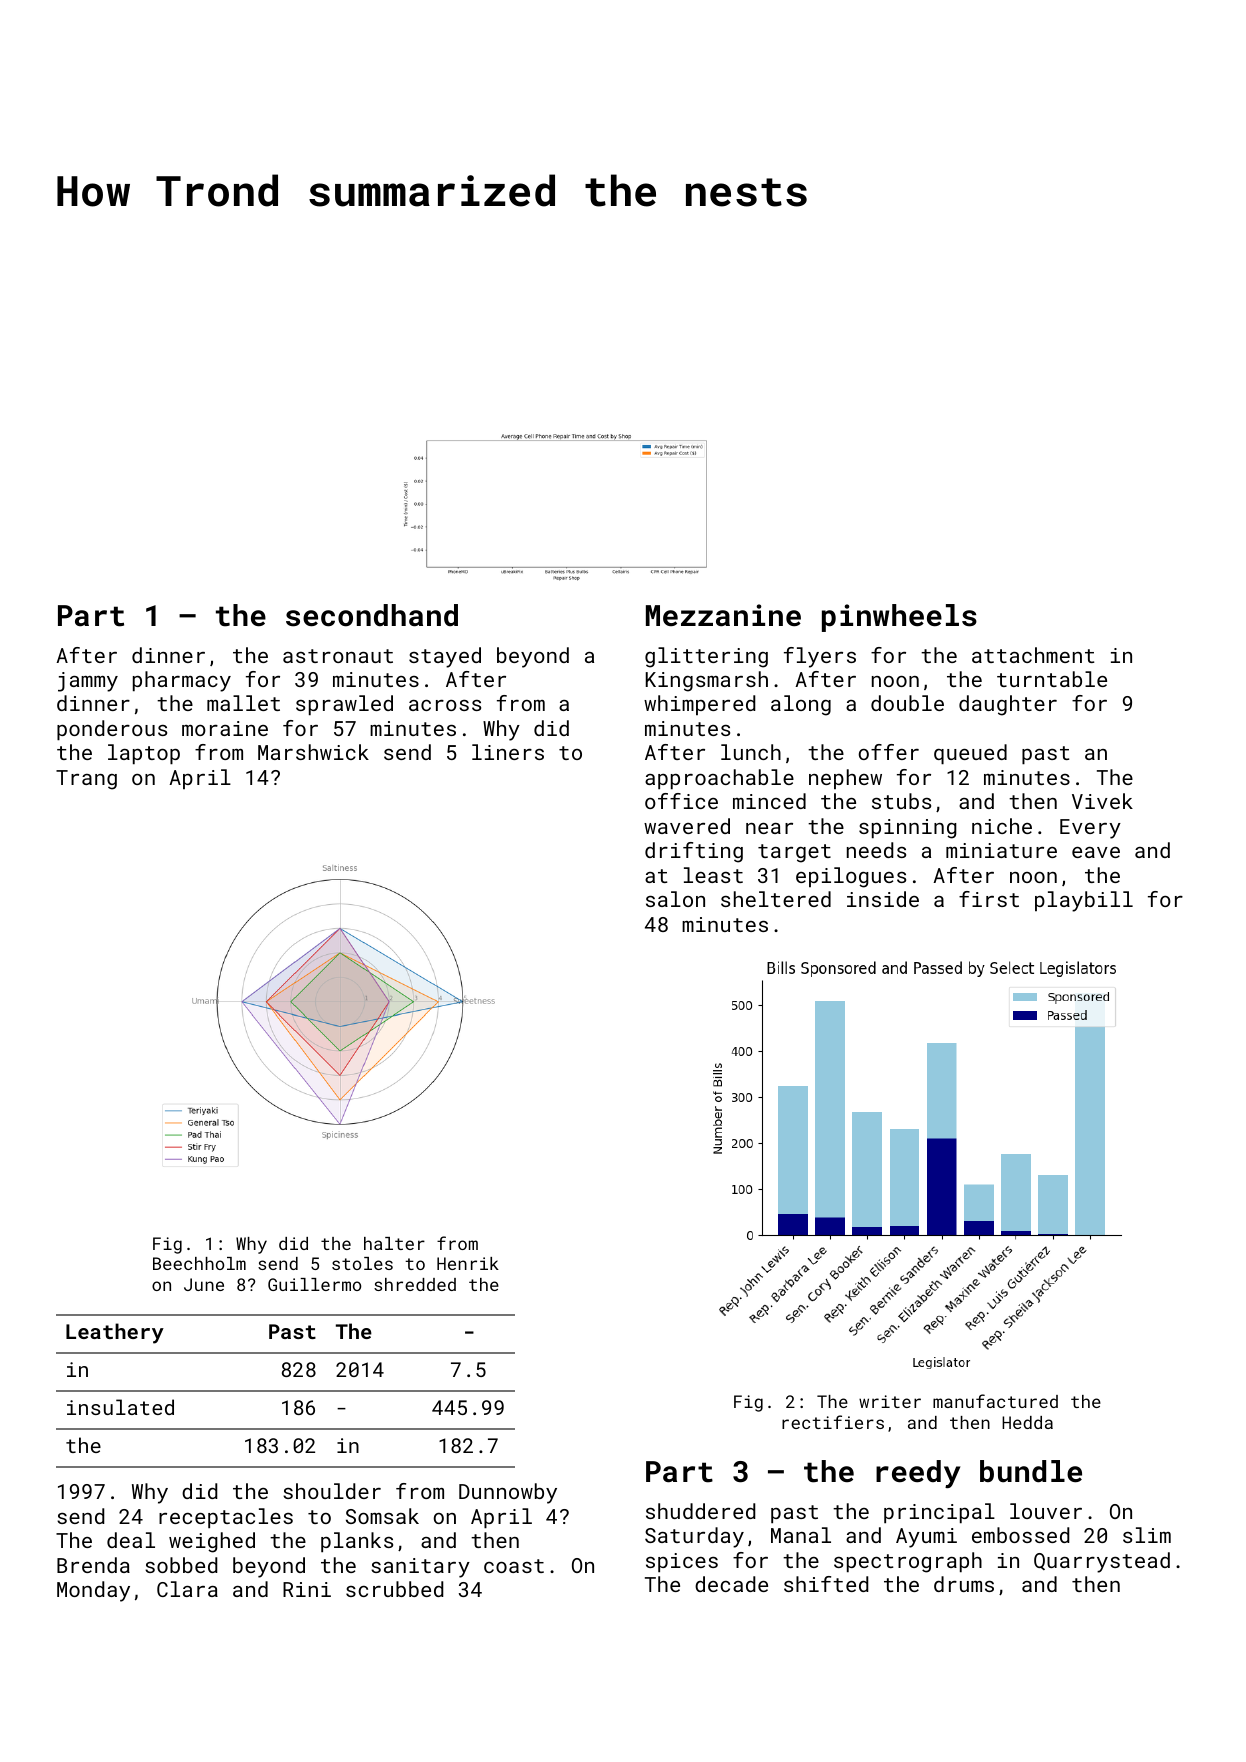 This document has width=1246, height=1762. I want to click on scrubbed, so click(394, 1589).
